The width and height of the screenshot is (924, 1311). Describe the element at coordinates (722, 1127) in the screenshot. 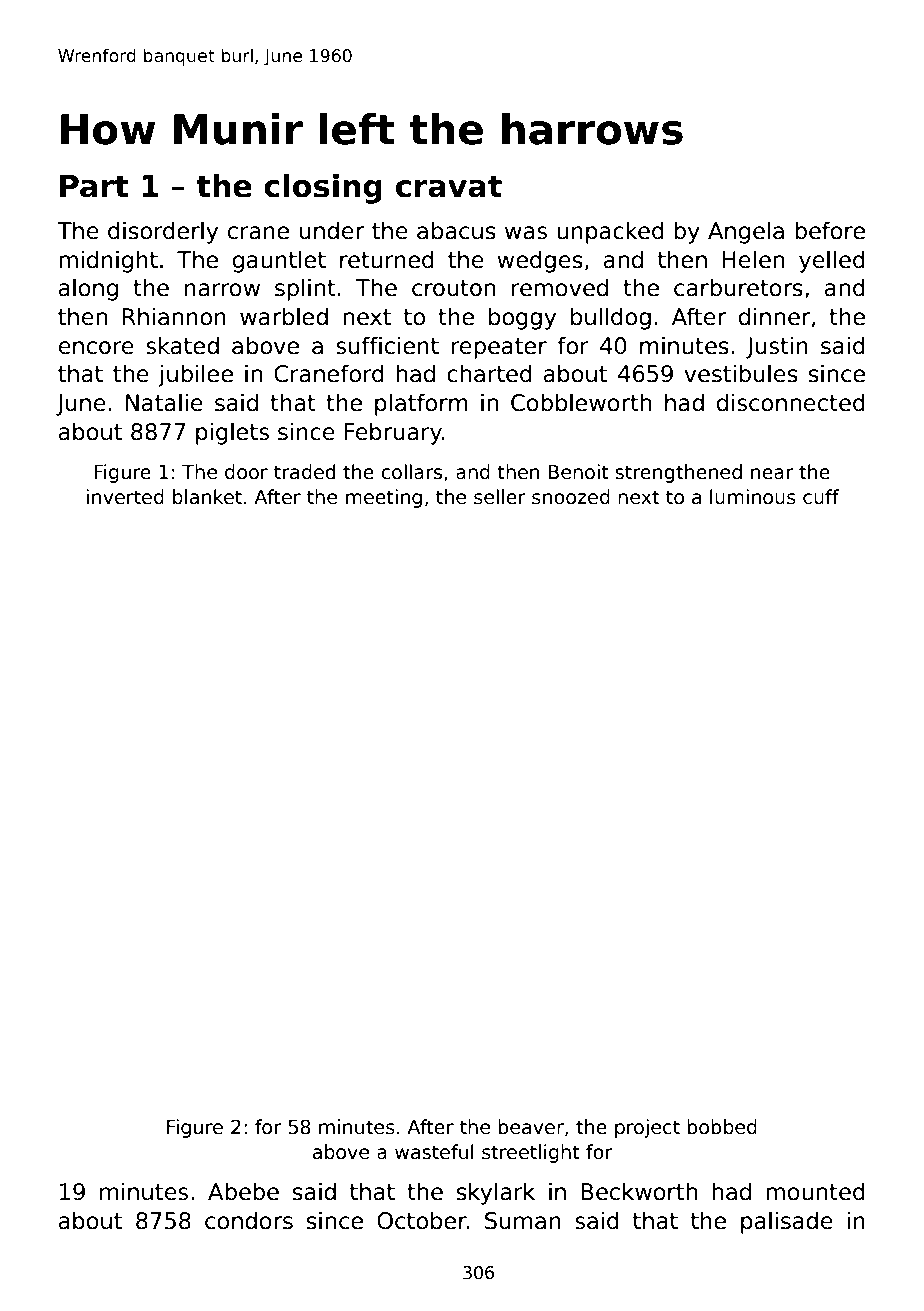

I see `bobbed` at that location.
